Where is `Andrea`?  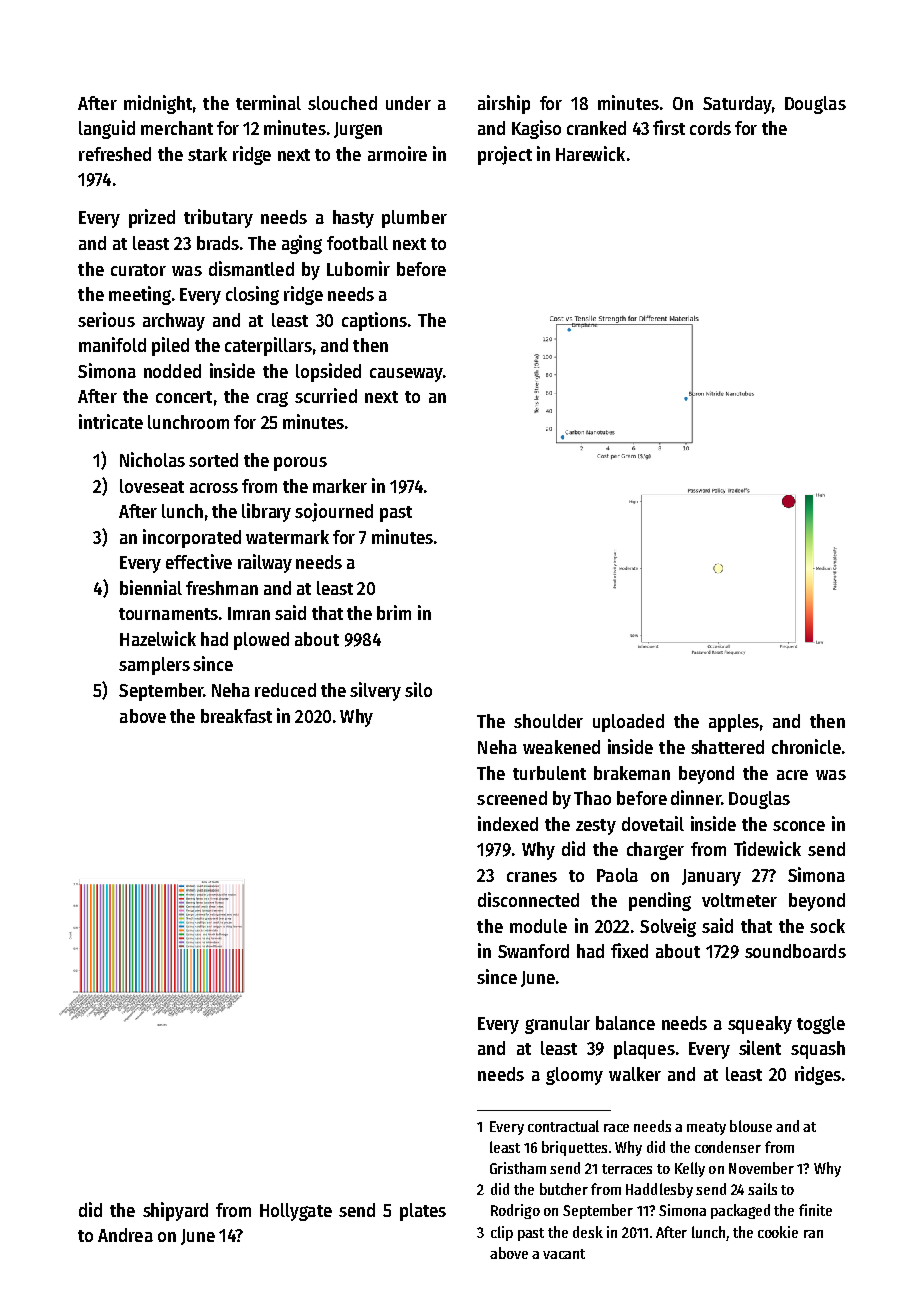 Andrea is located at coordinates (125, 1235).
